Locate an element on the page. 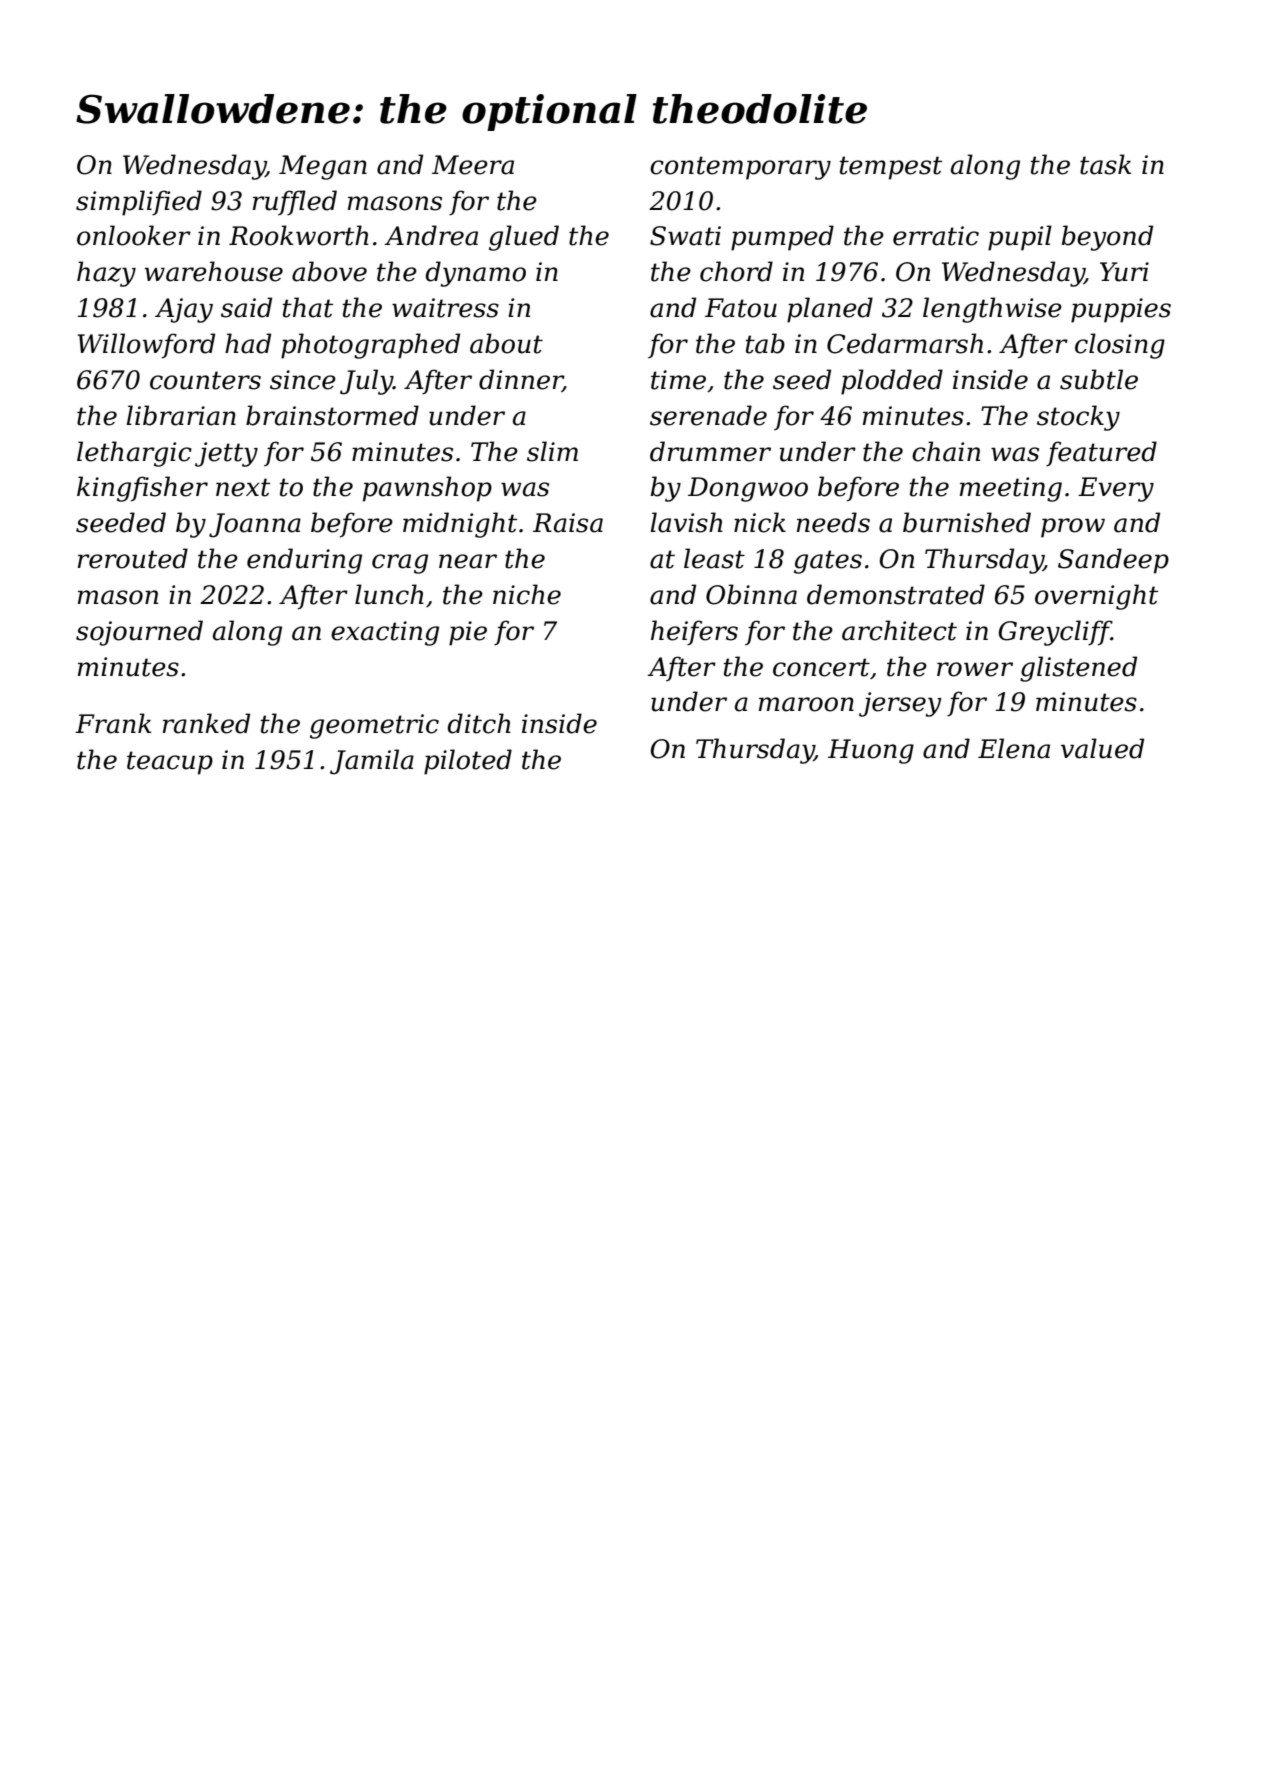 This page has height=1784, width=1261. contemporary is located at coordinates (740, 168).
